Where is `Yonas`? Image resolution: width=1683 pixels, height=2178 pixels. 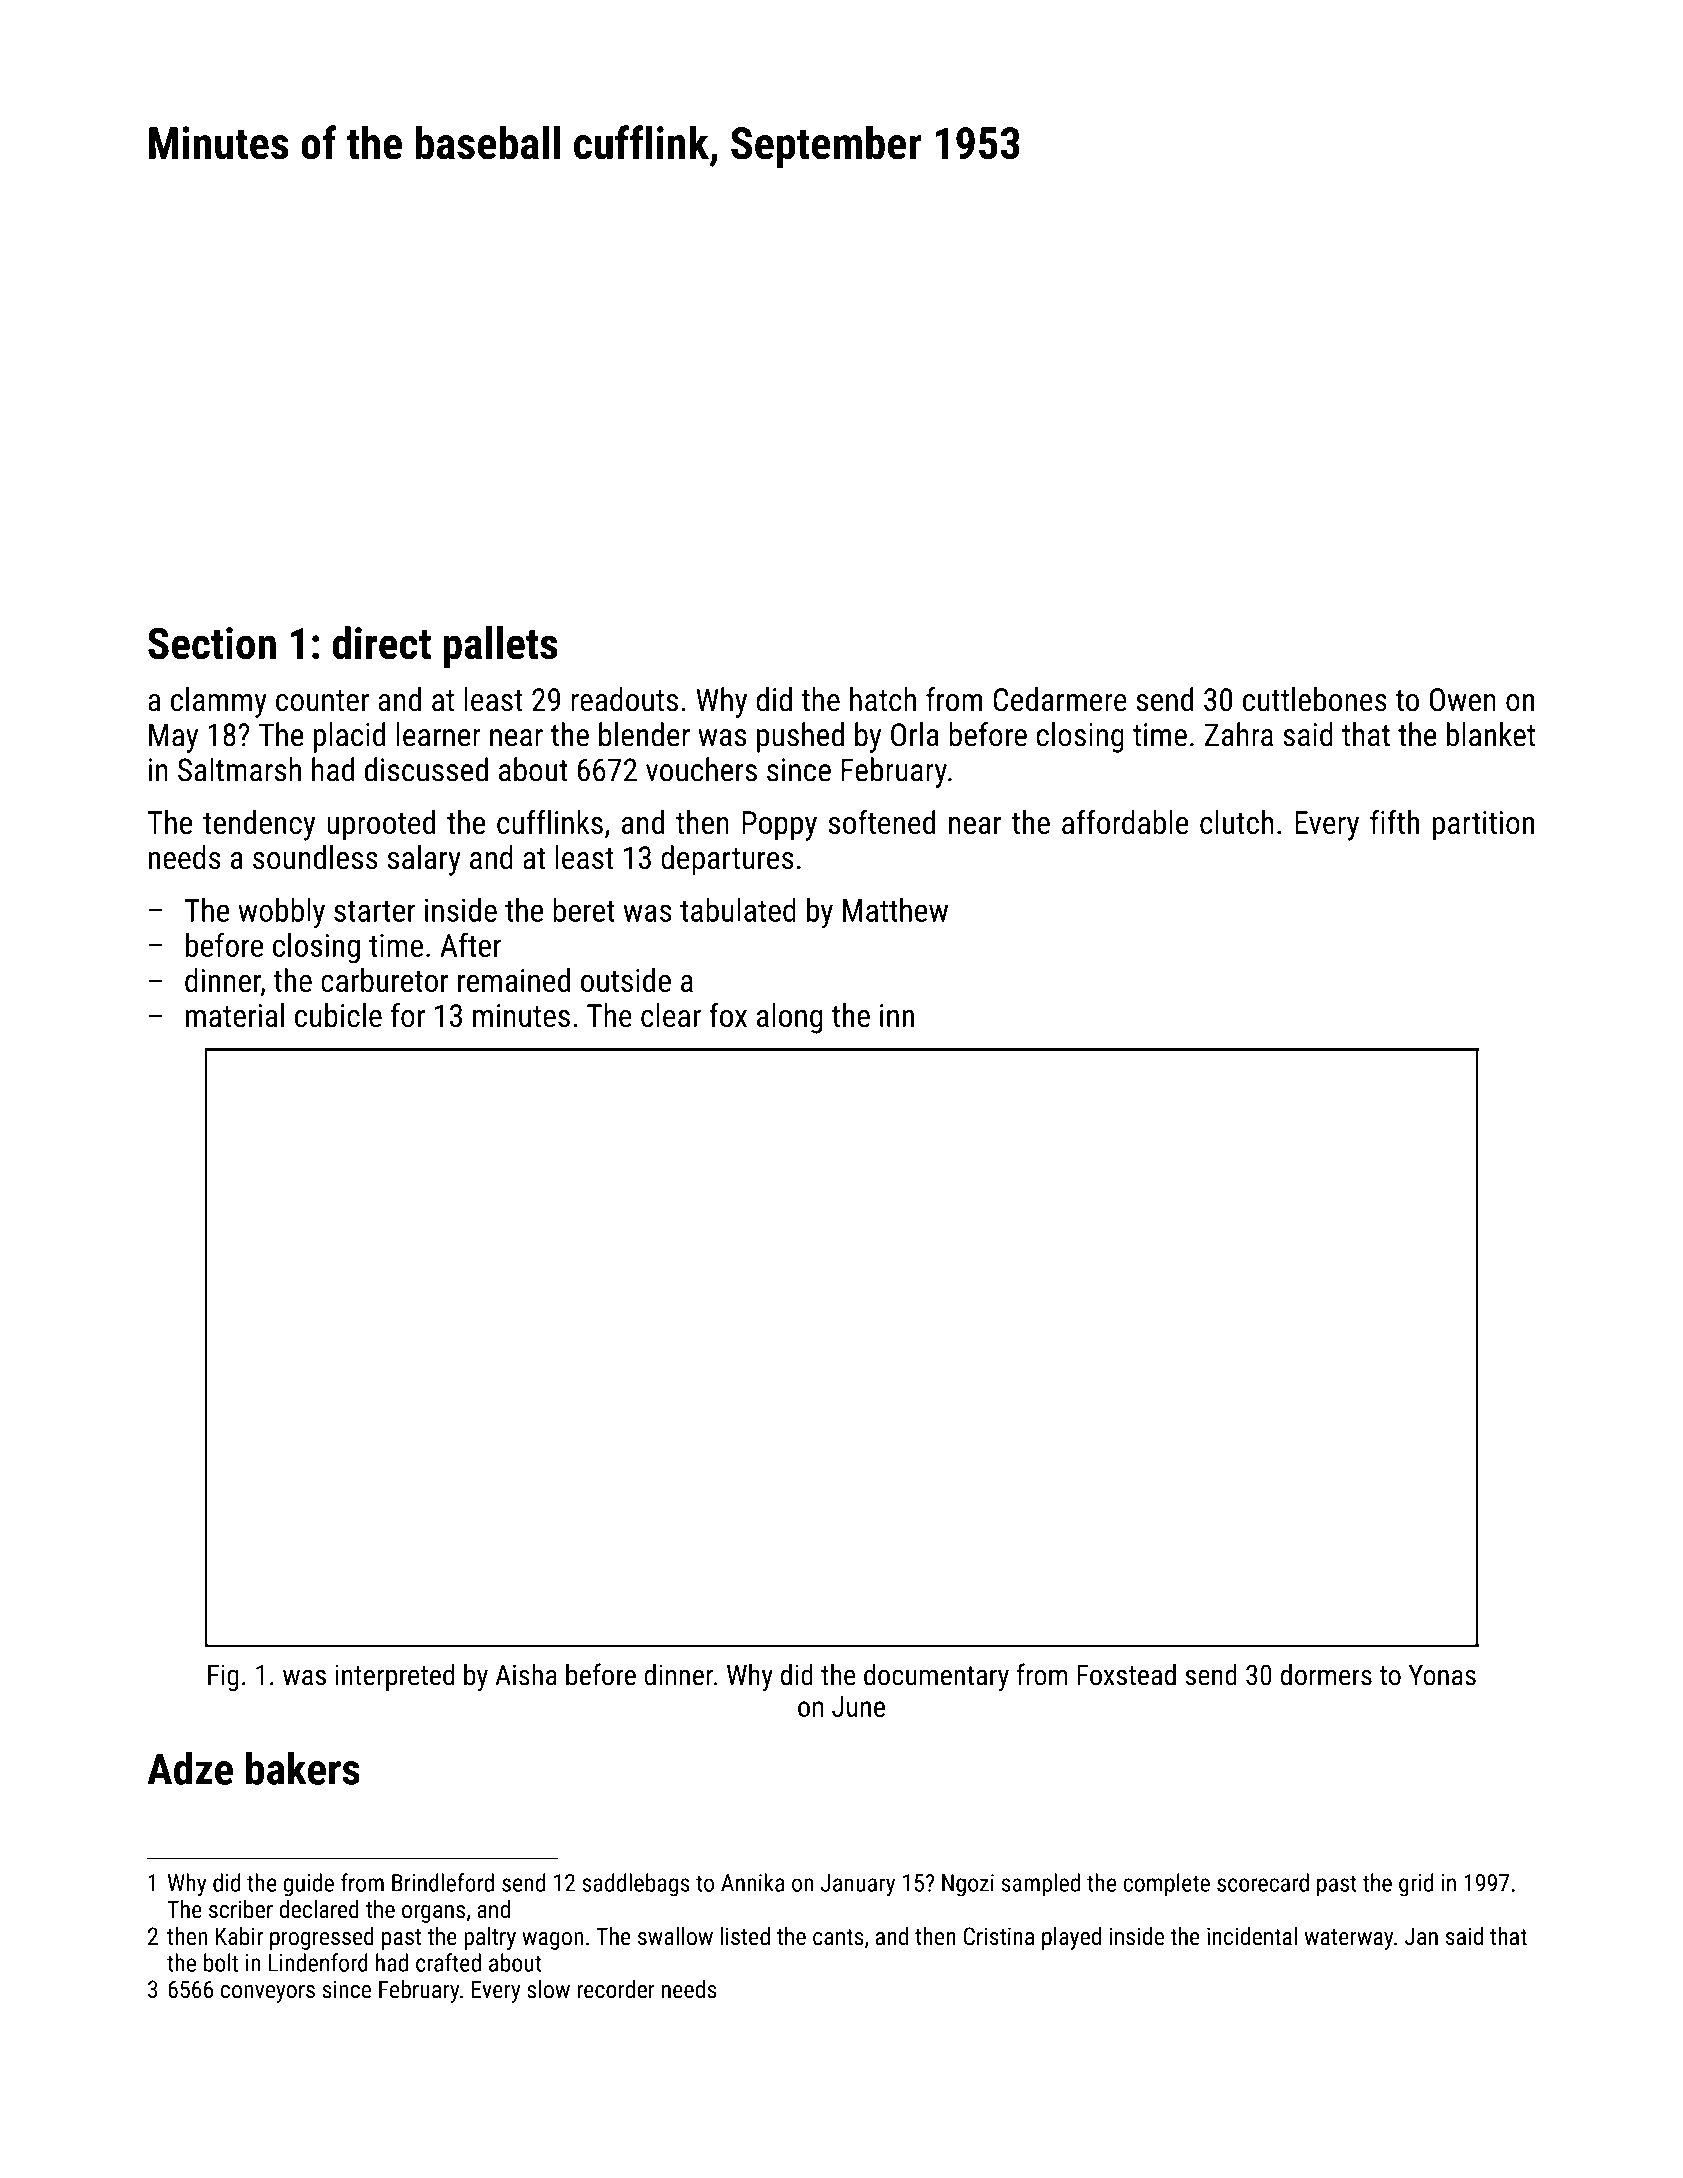
Yonas is located at coordinates (1442, 1675).
